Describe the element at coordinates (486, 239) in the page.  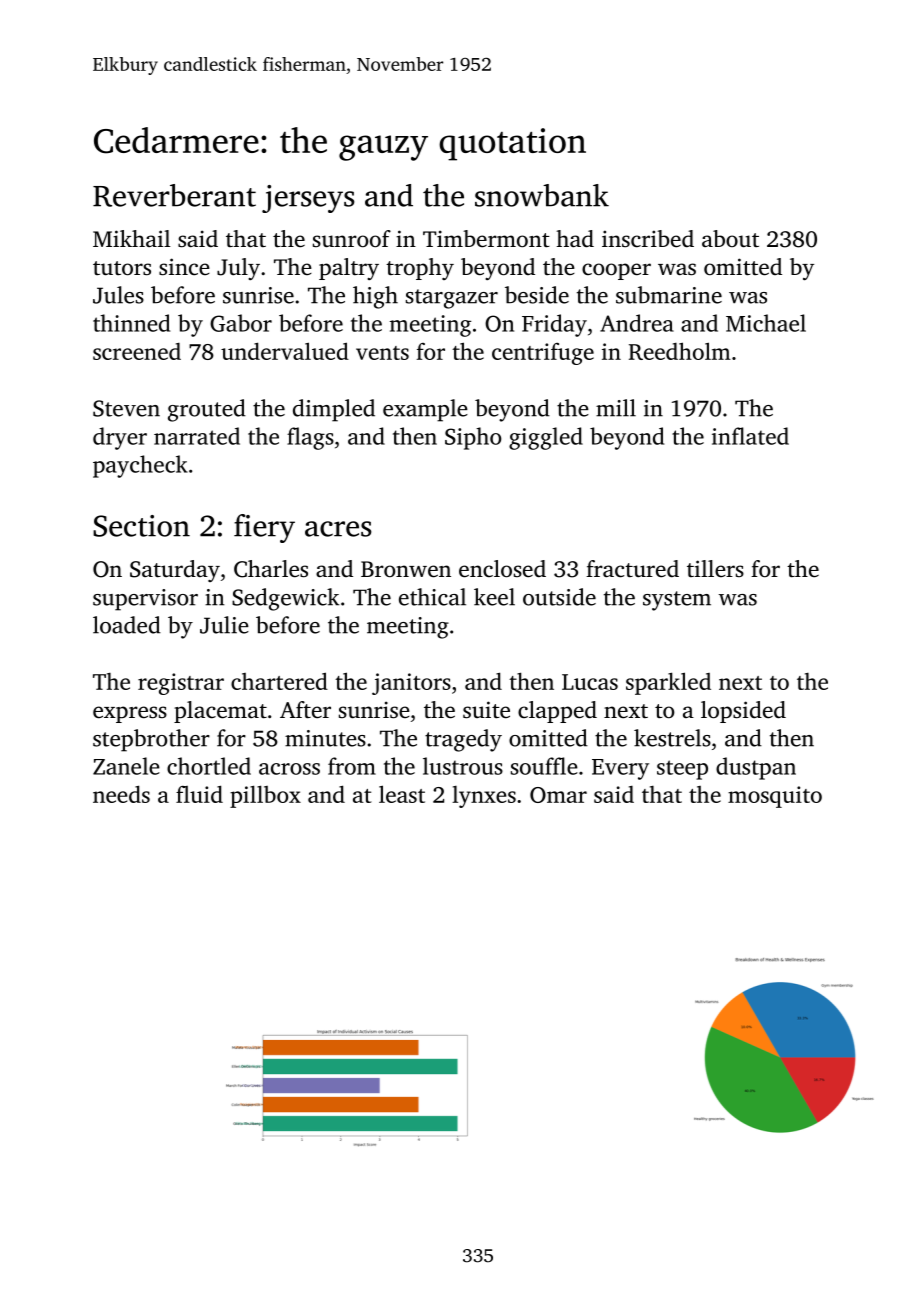
I see `Timbermont` at that location.
